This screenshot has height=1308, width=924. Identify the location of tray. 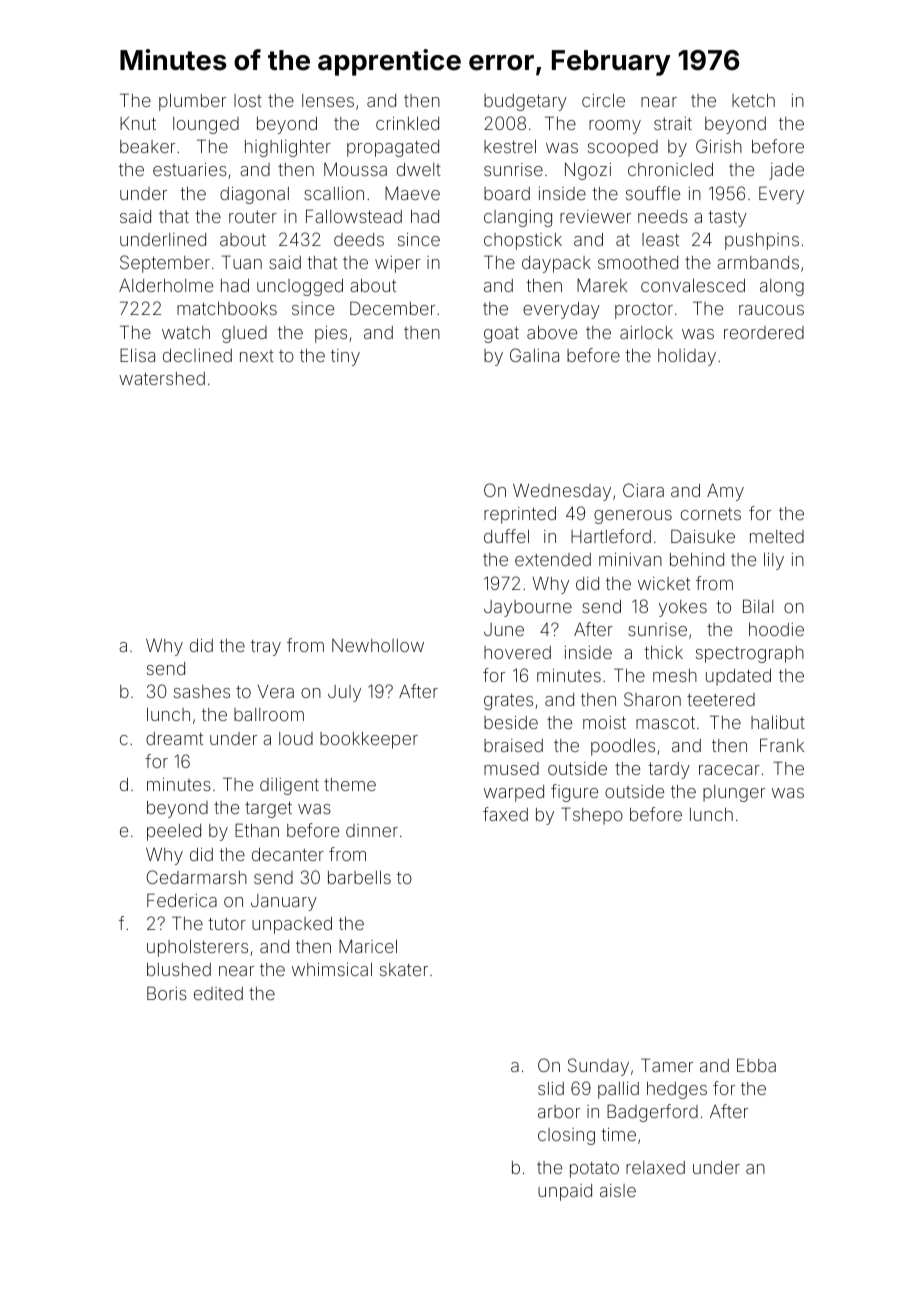
(266, 648).
